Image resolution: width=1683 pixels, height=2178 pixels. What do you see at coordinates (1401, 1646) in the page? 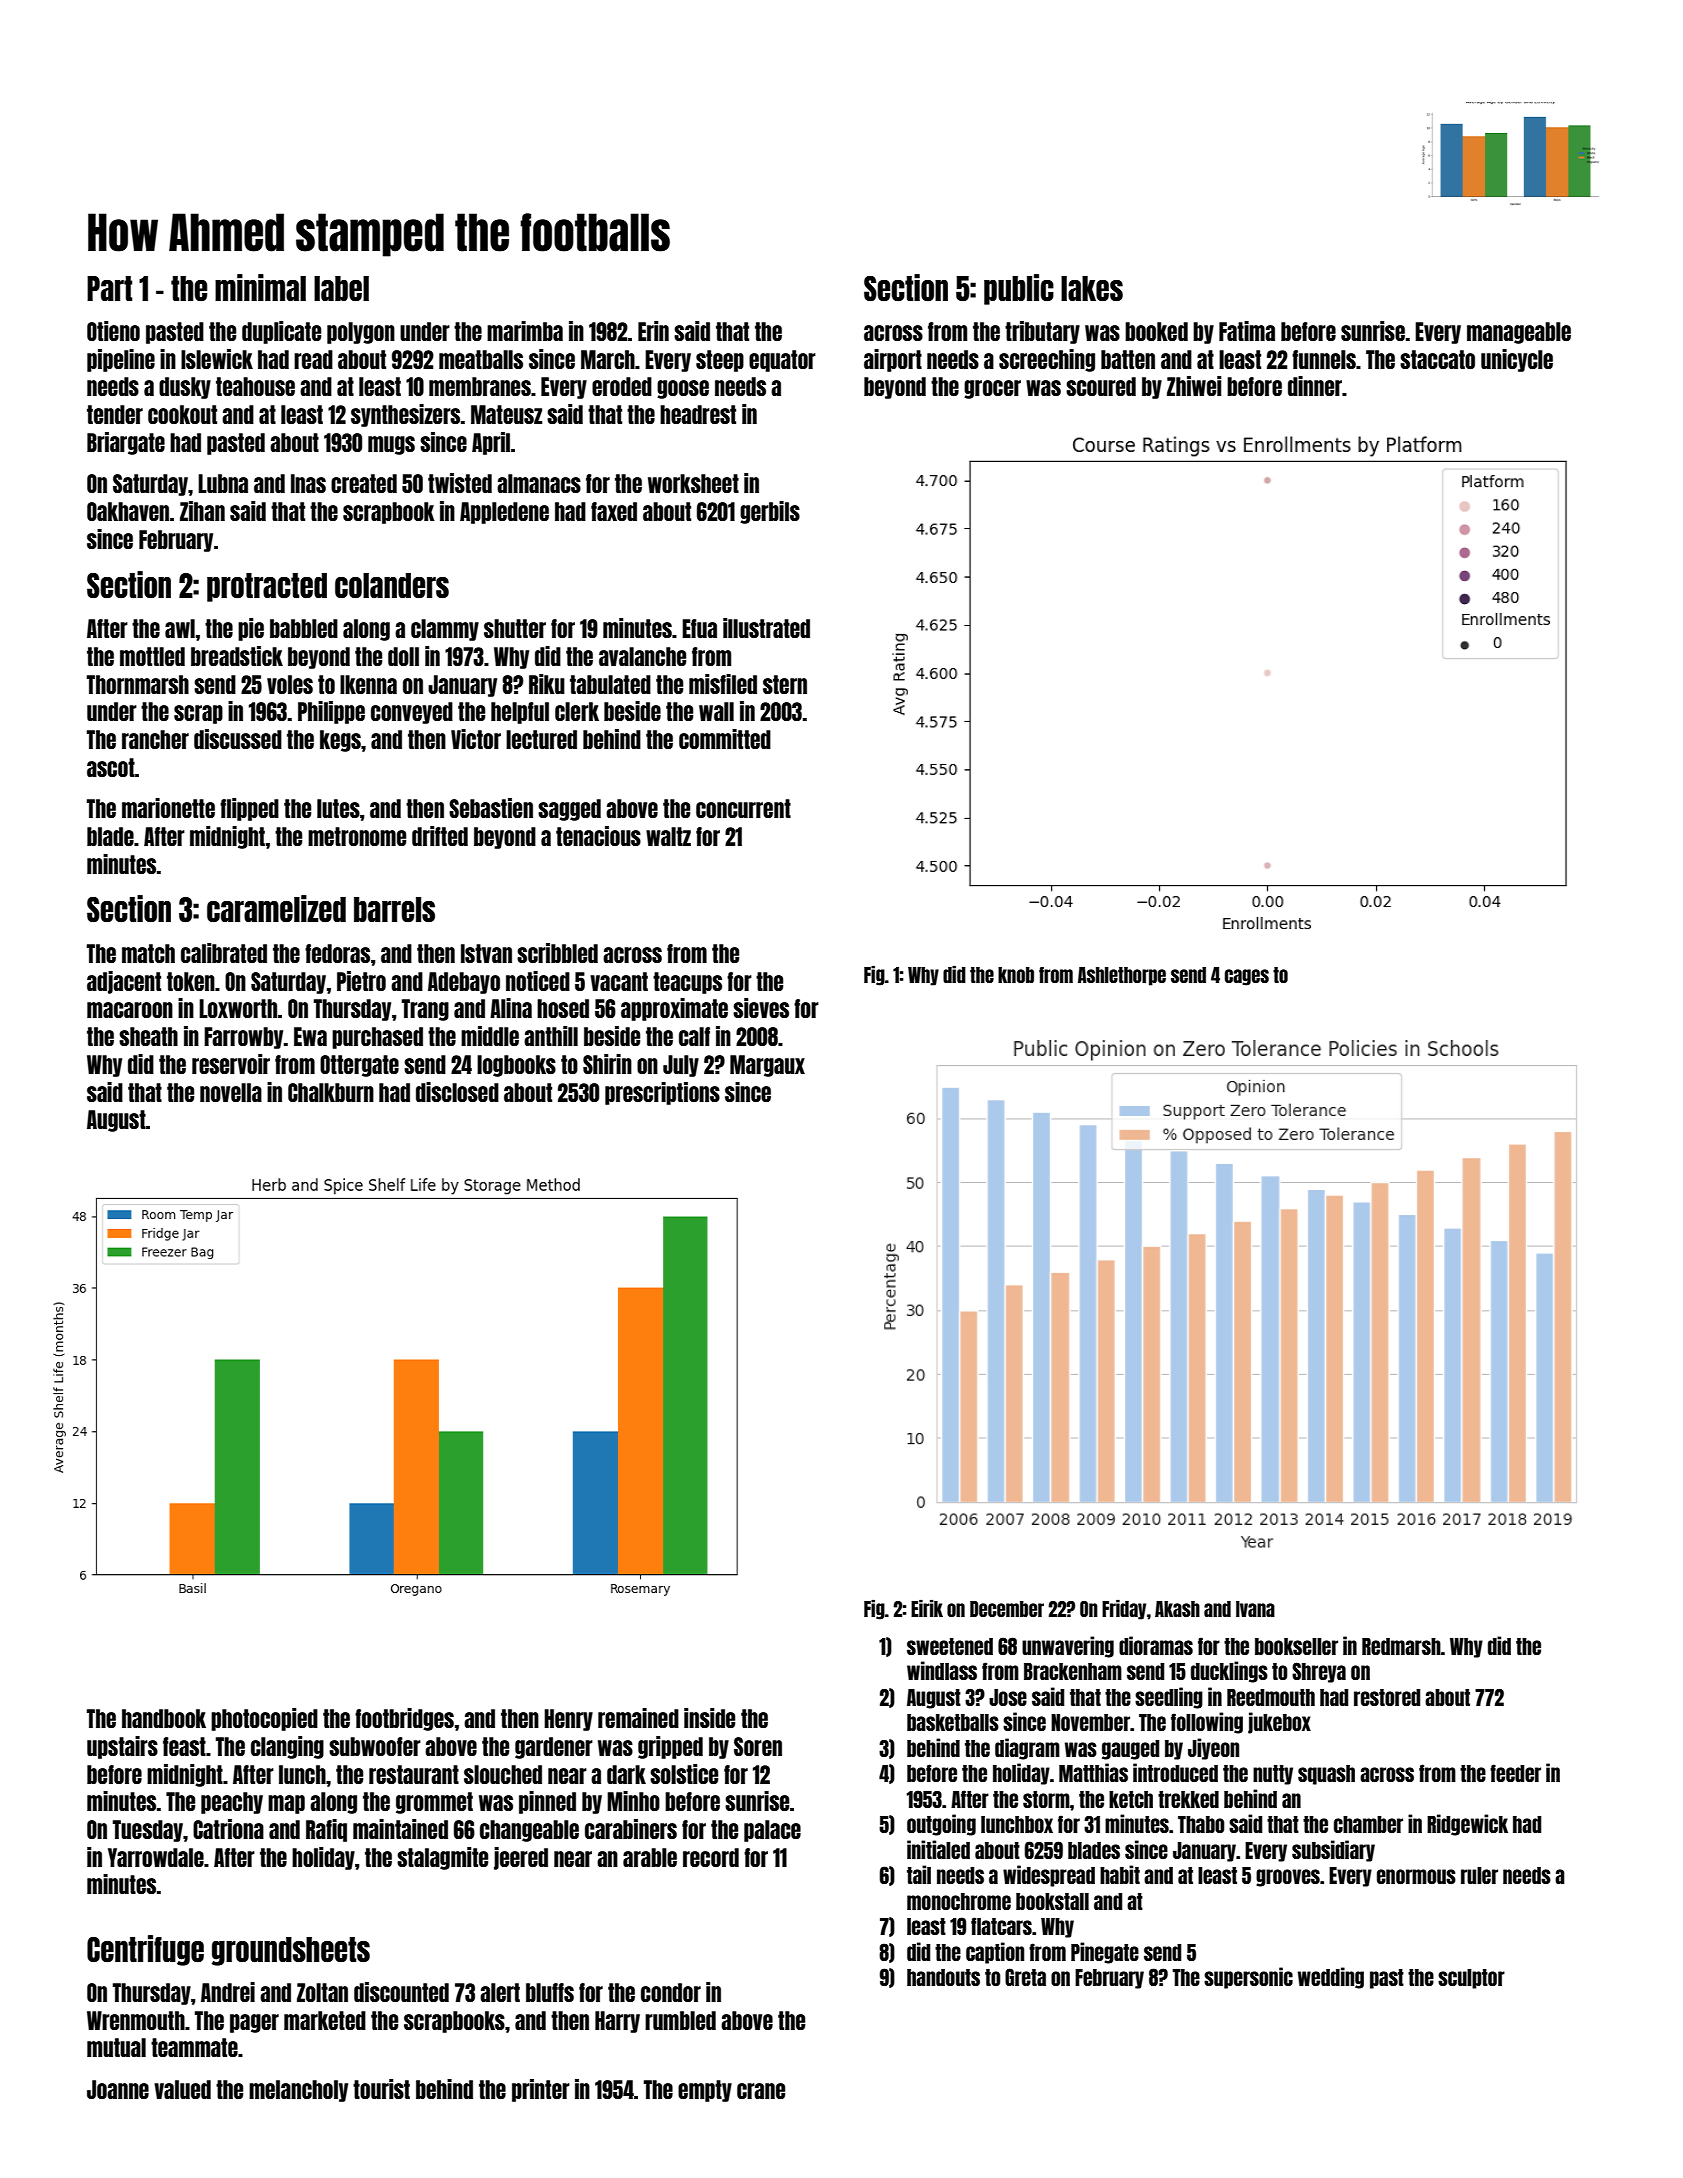
I see `Redmarsh` at bounding box center [1401, 1646].
